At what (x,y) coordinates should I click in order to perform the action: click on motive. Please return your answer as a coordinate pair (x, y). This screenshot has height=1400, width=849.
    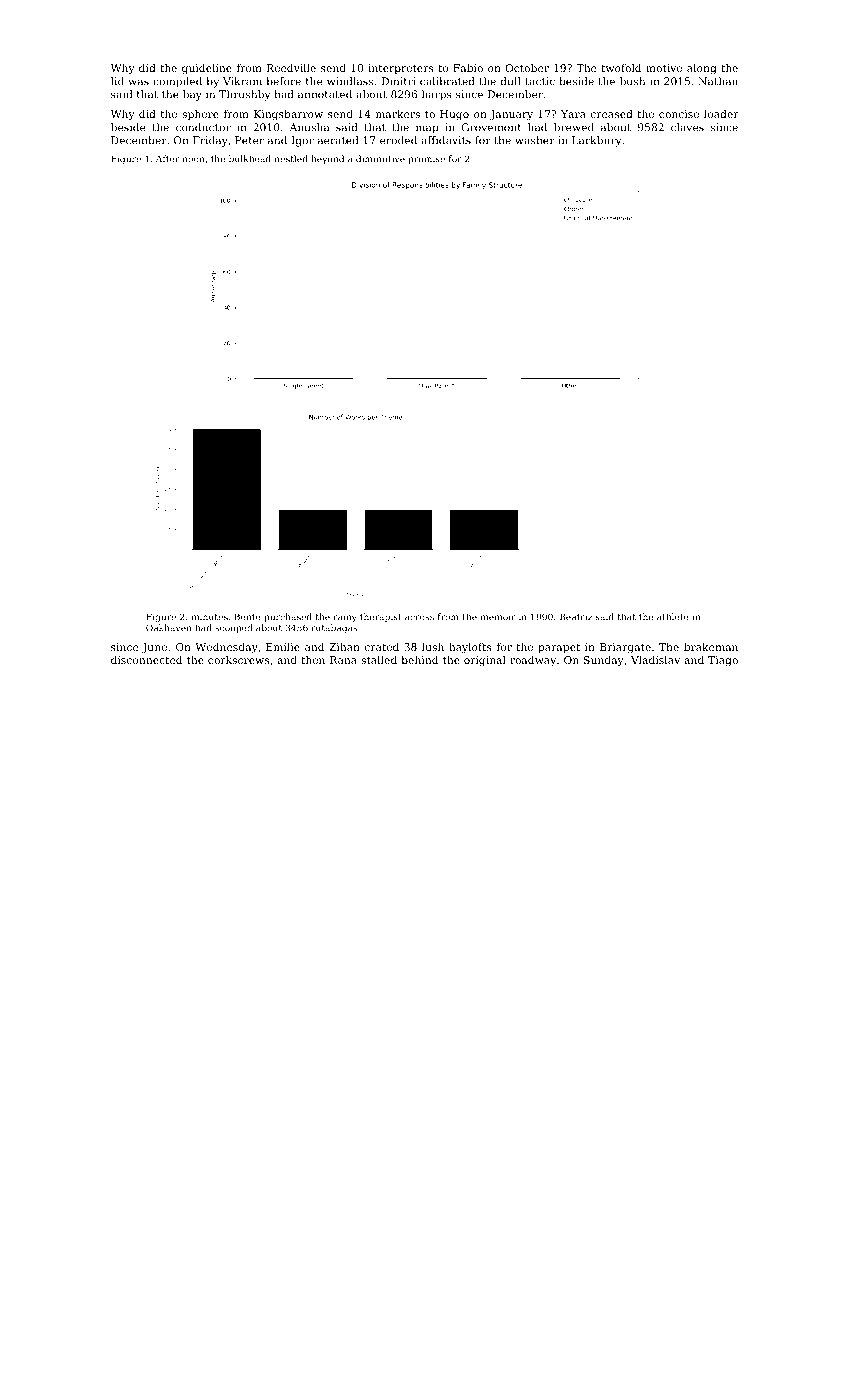
    Looking at the image, I should click on (664, 68).
